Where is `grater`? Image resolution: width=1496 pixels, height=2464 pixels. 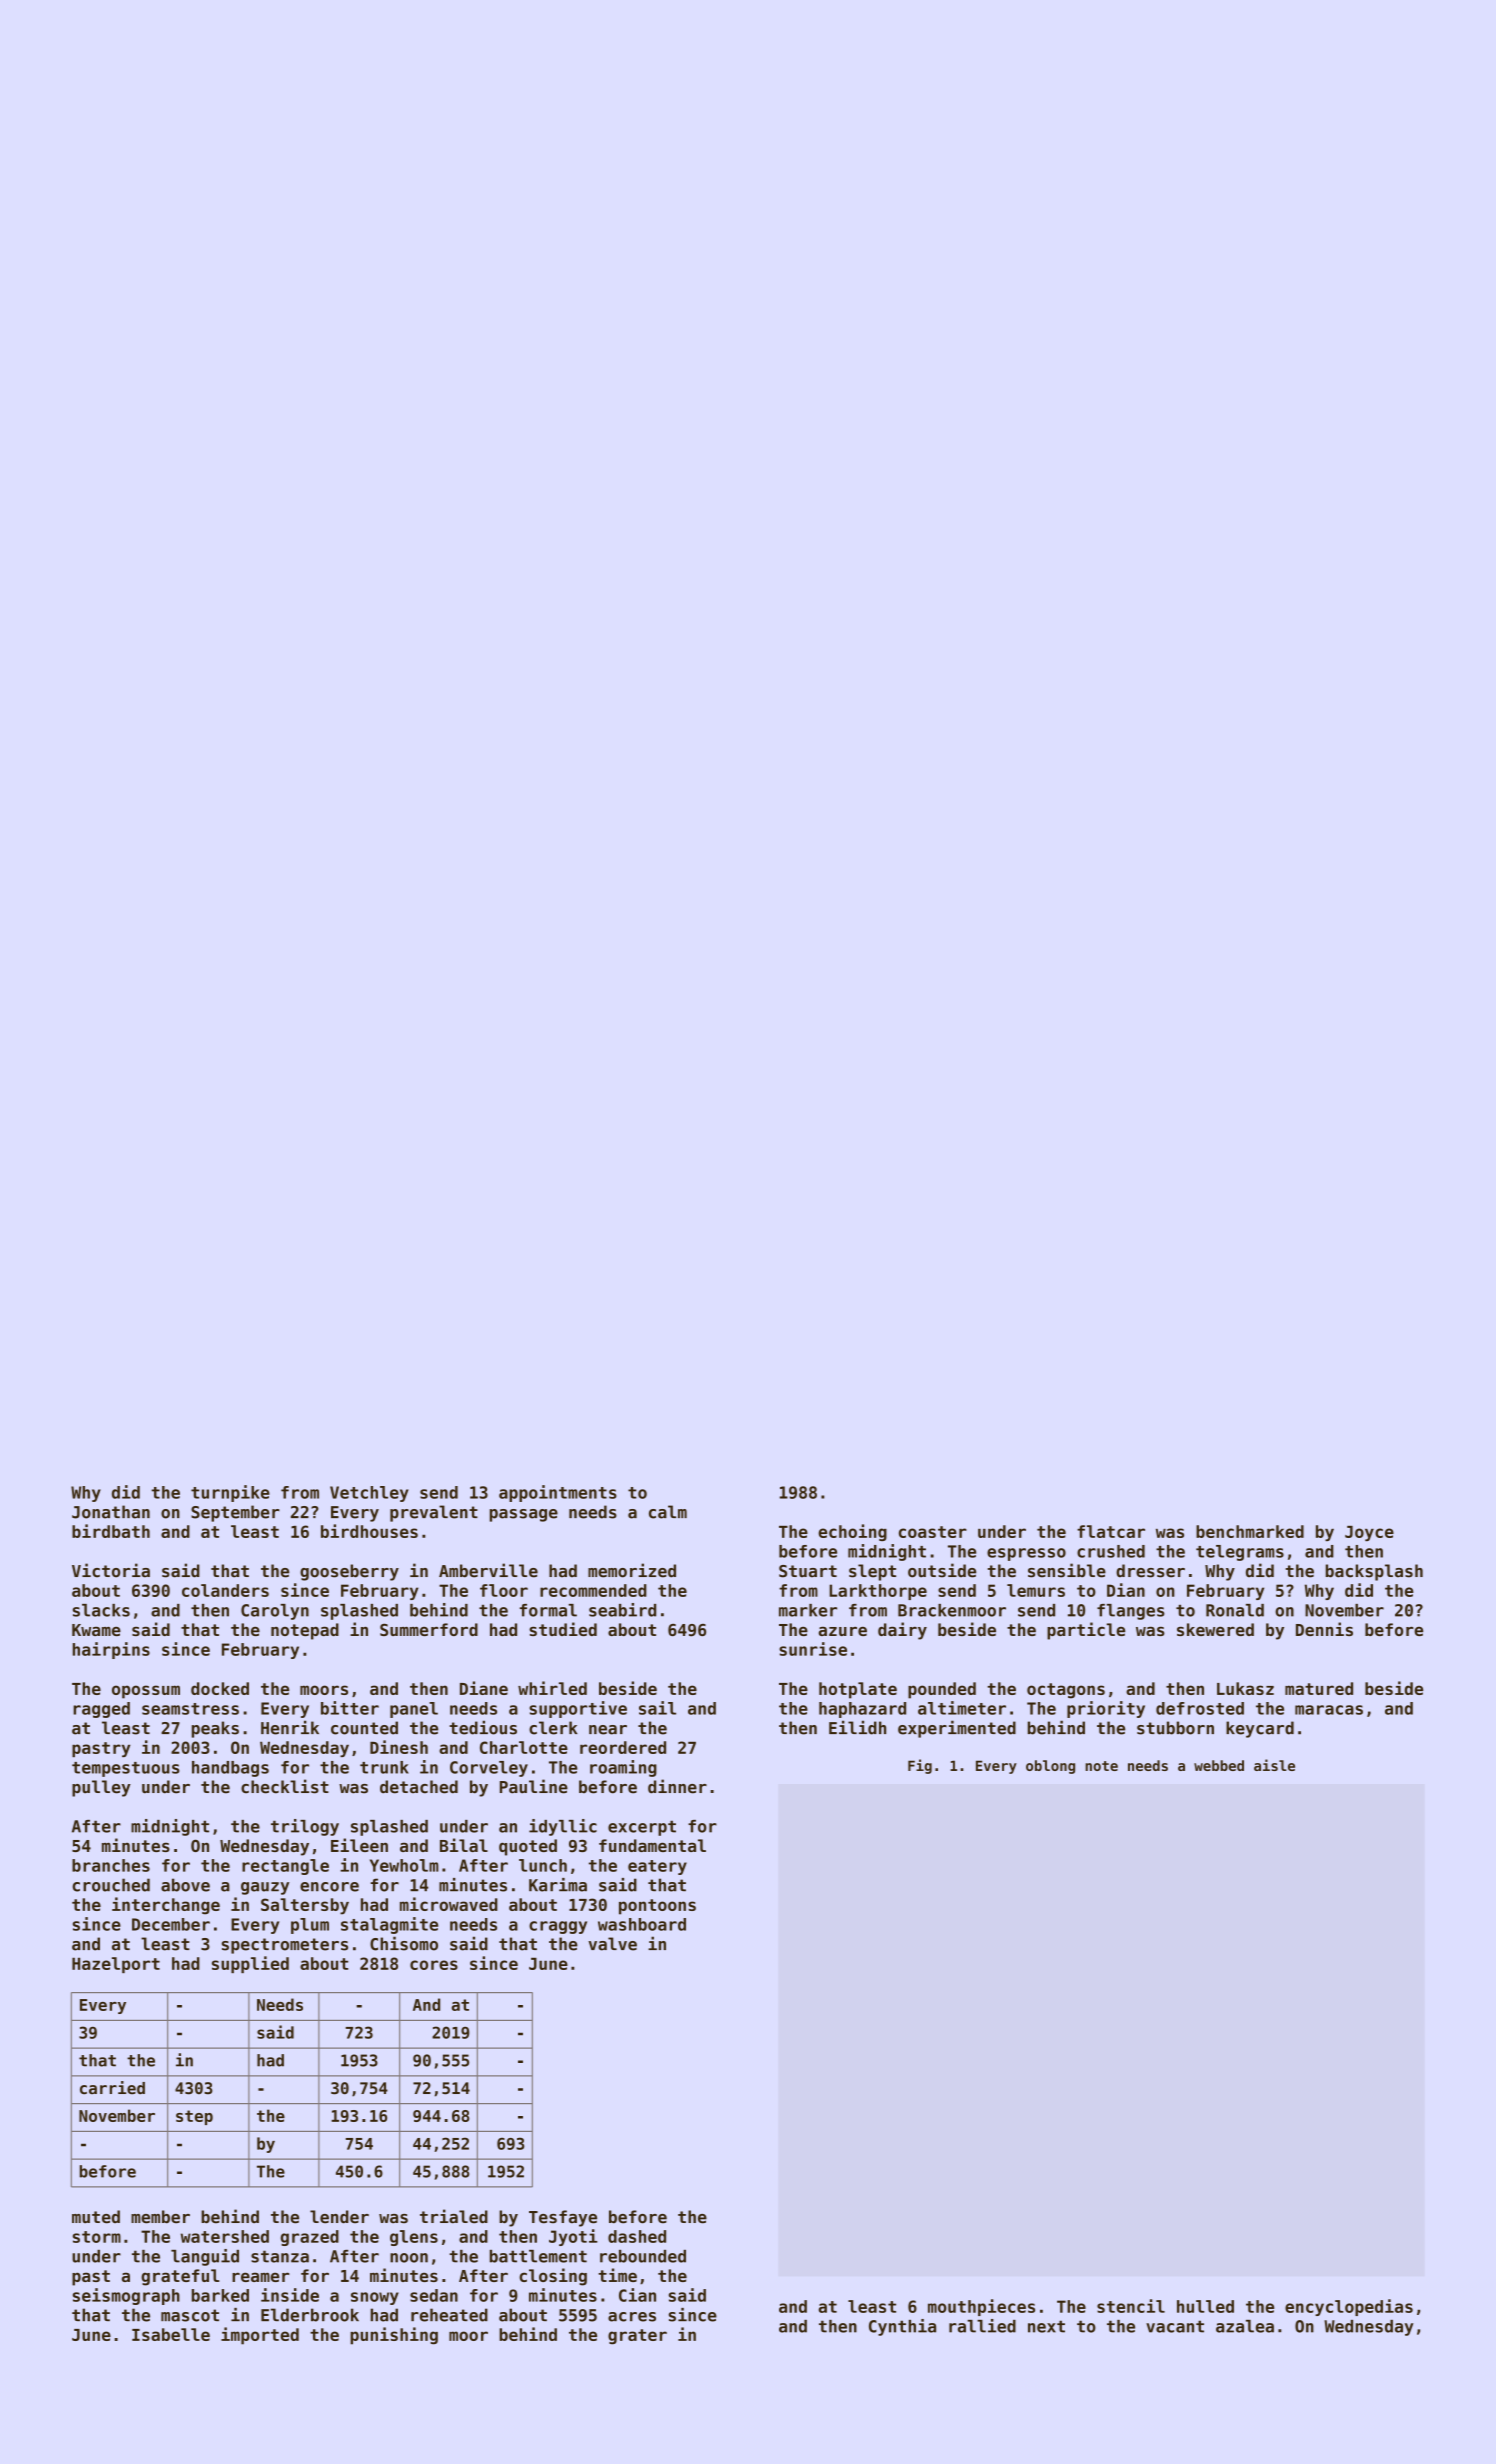
grater is located at coordinates (637, 2337).
